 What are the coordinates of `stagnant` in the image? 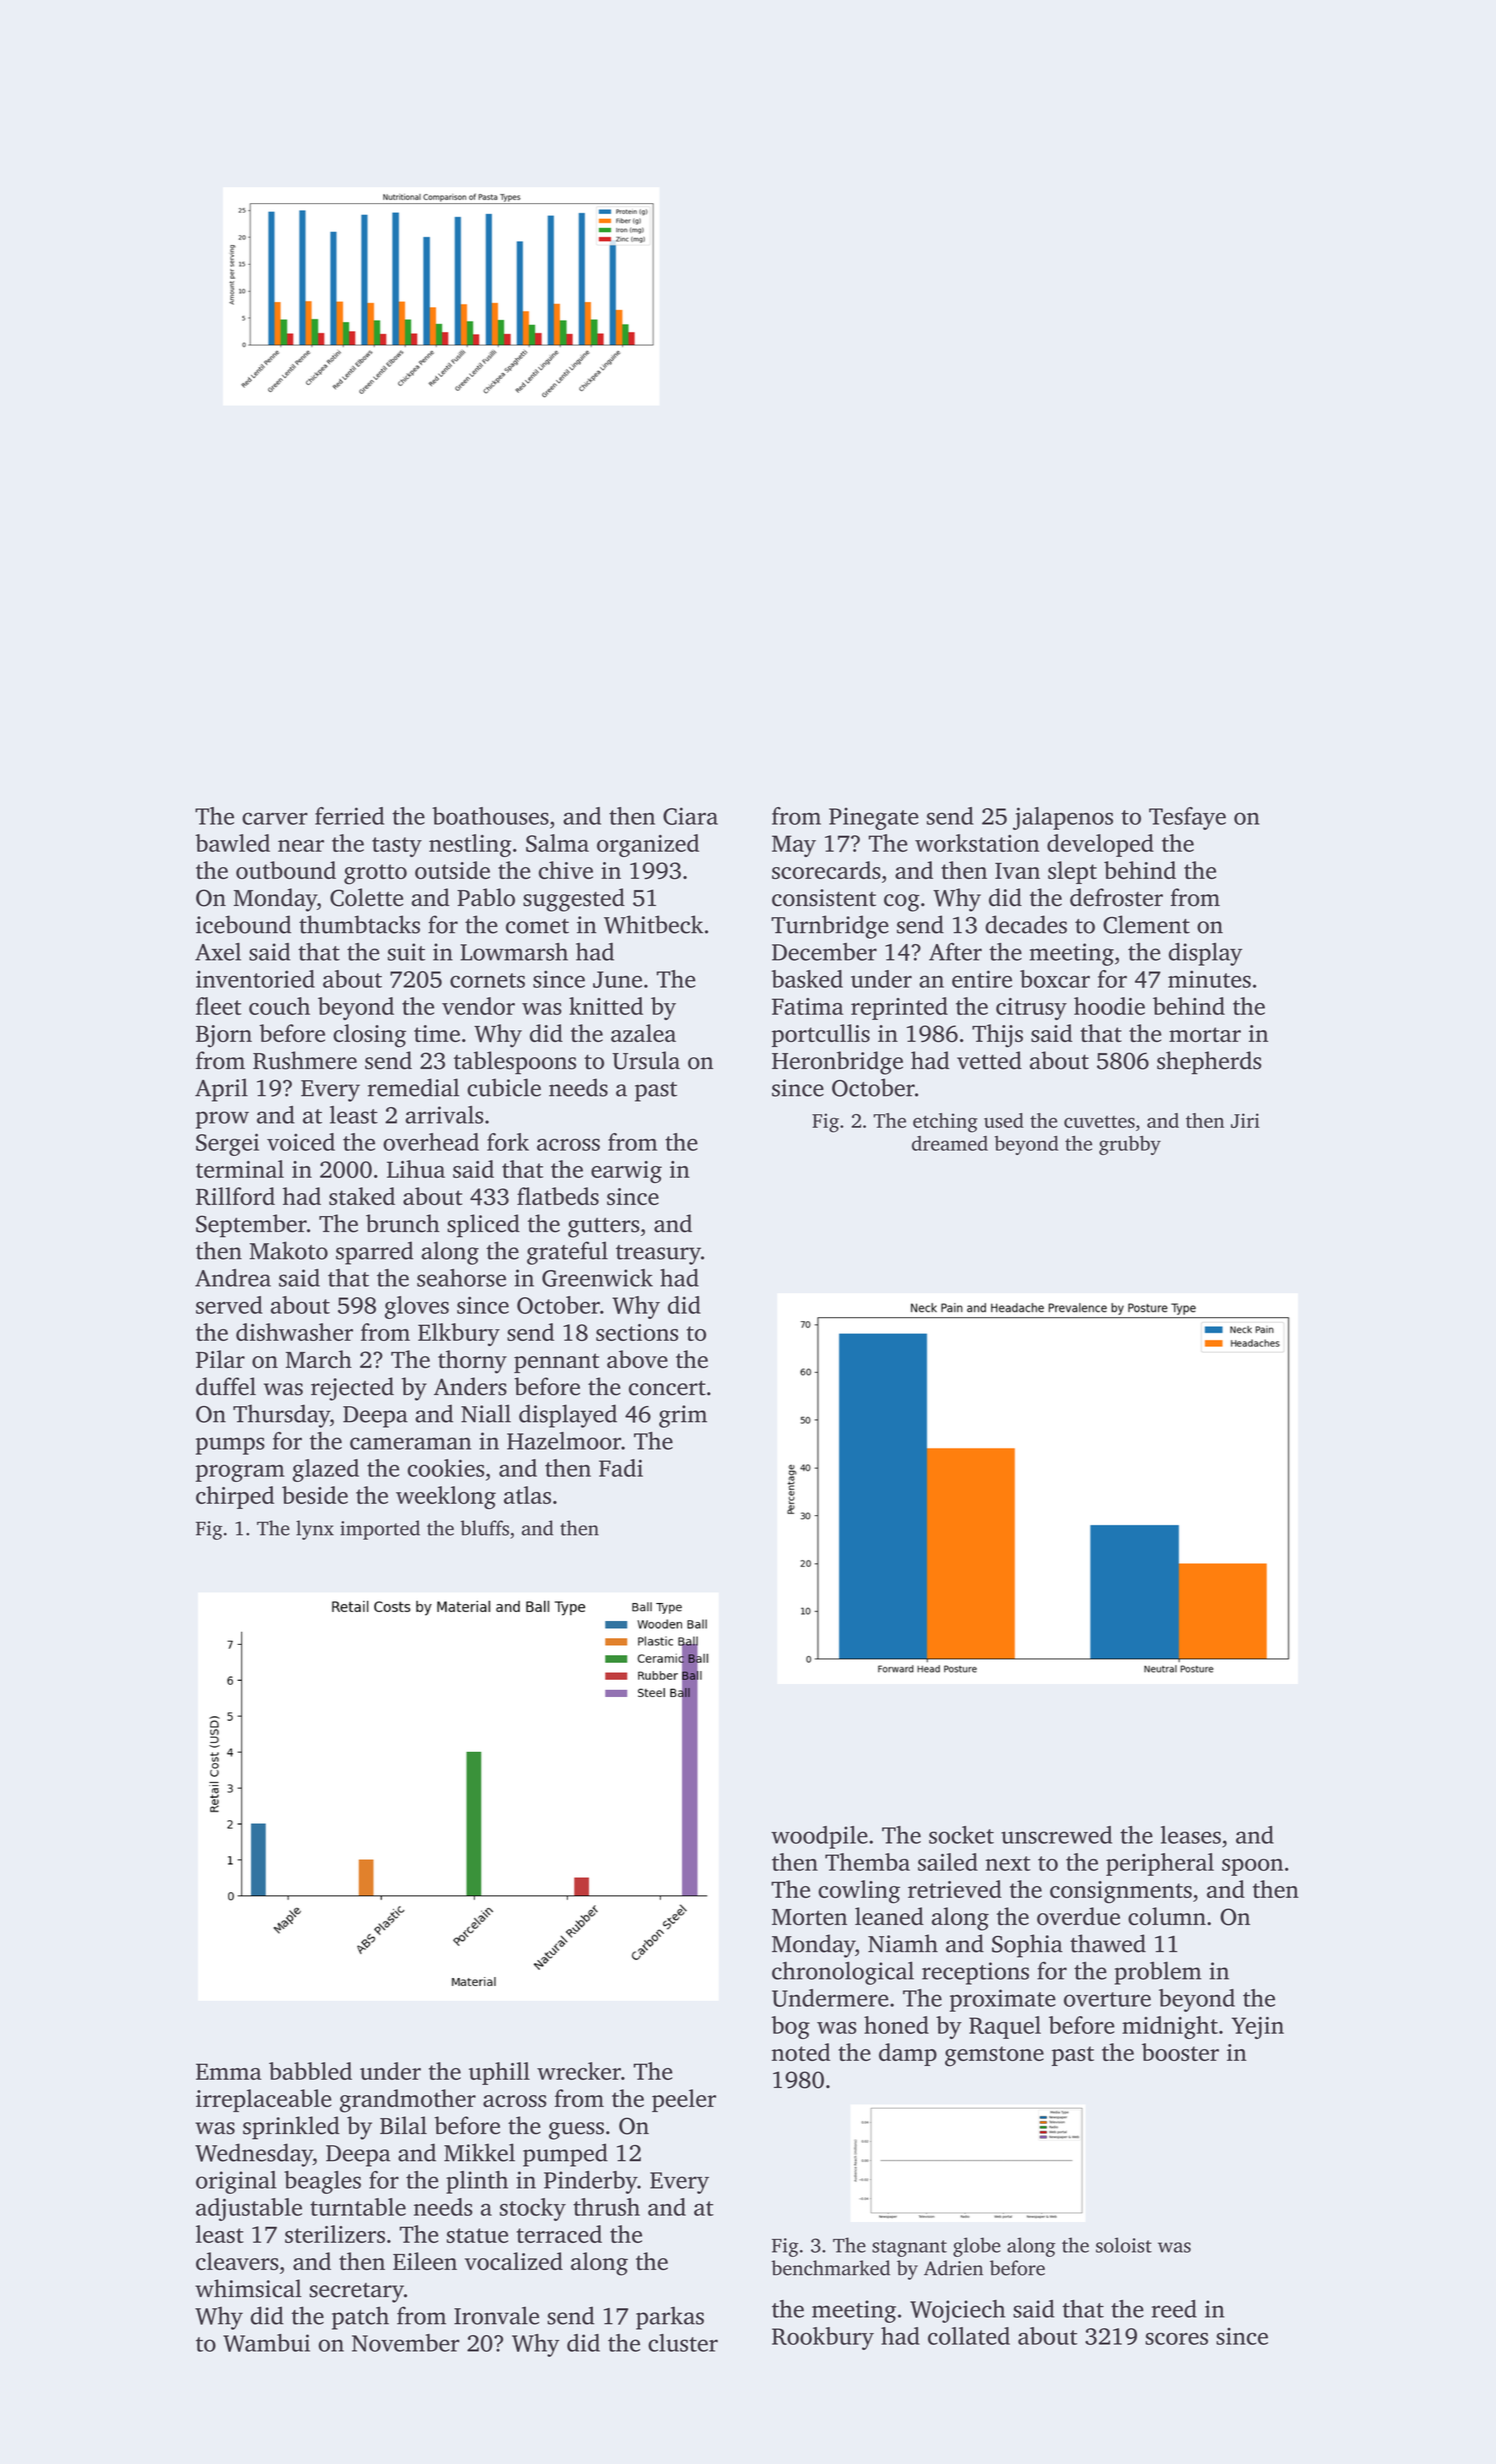 It's located at (909, 2248).
